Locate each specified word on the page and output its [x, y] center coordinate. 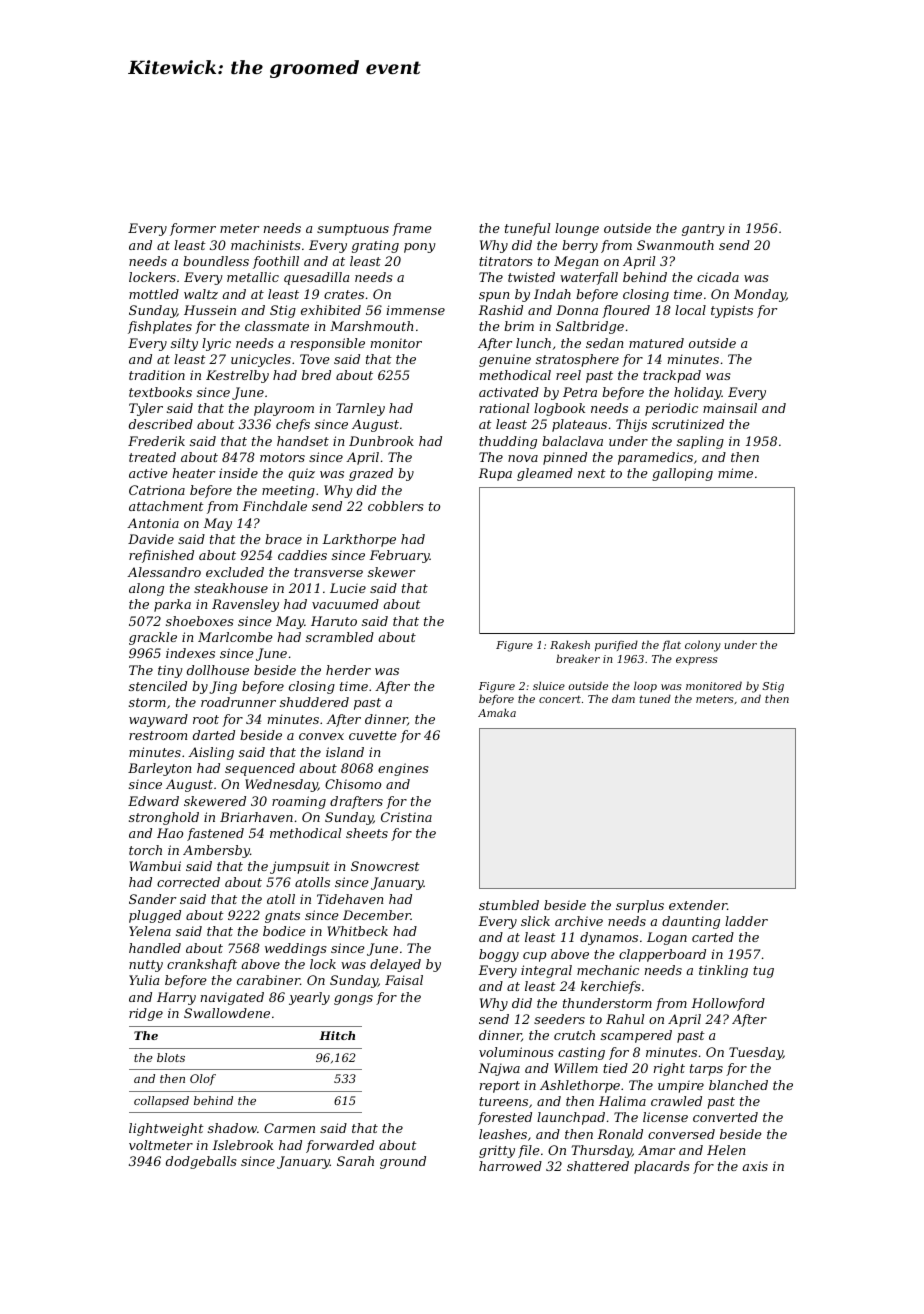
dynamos [609, 938]
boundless [216, 261]
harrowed [510, 1166]
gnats [282, 917]
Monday [760, 295]
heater [193, 473]
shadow [232, 1128]
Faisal [404, 980]
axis [755, 1166]
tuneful [527, 229]
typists [732, 311]
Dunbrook [381, 441]
